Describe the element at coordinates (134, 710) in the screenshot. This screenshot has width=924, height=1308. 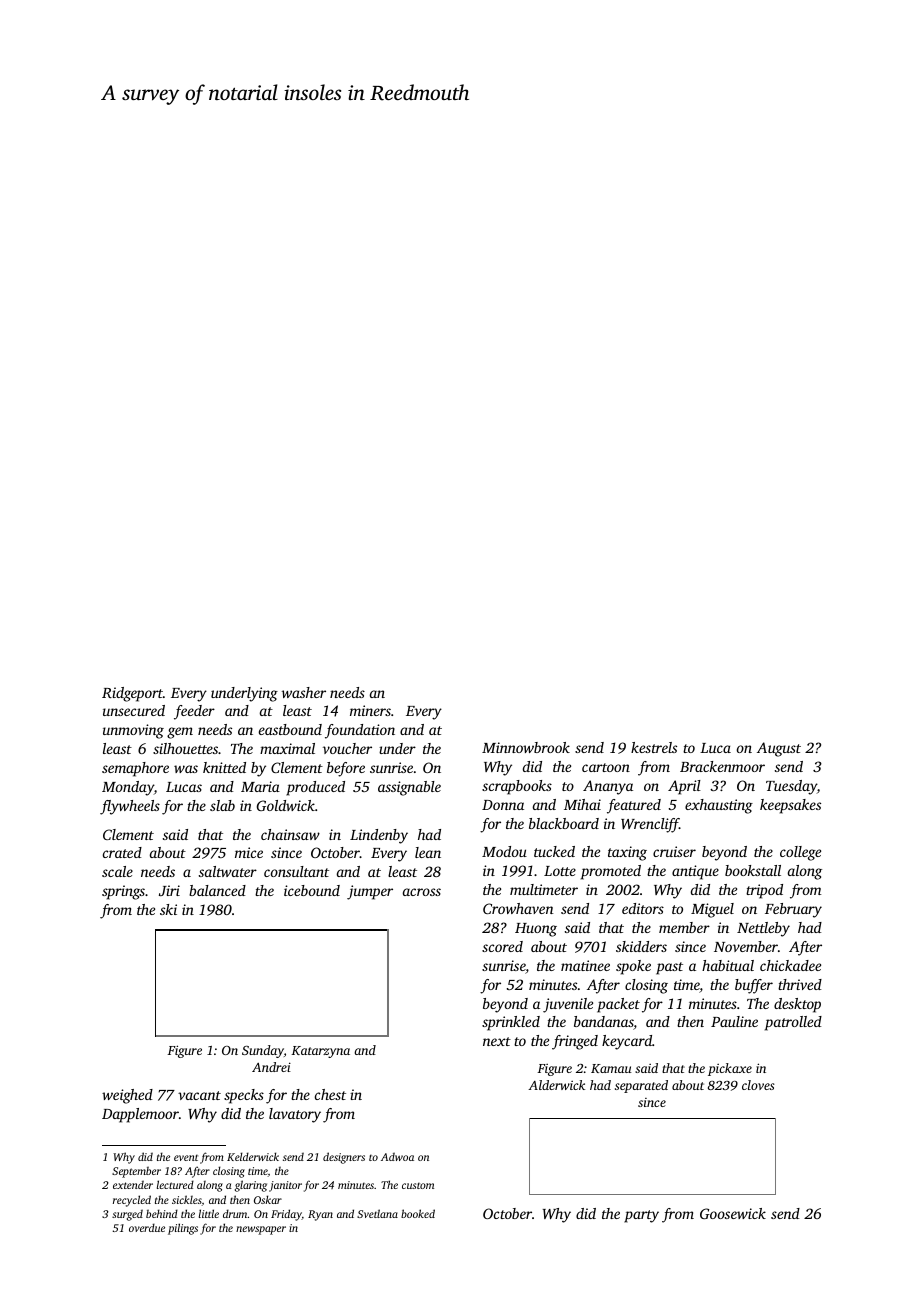
I see `unsecured` at that location.
